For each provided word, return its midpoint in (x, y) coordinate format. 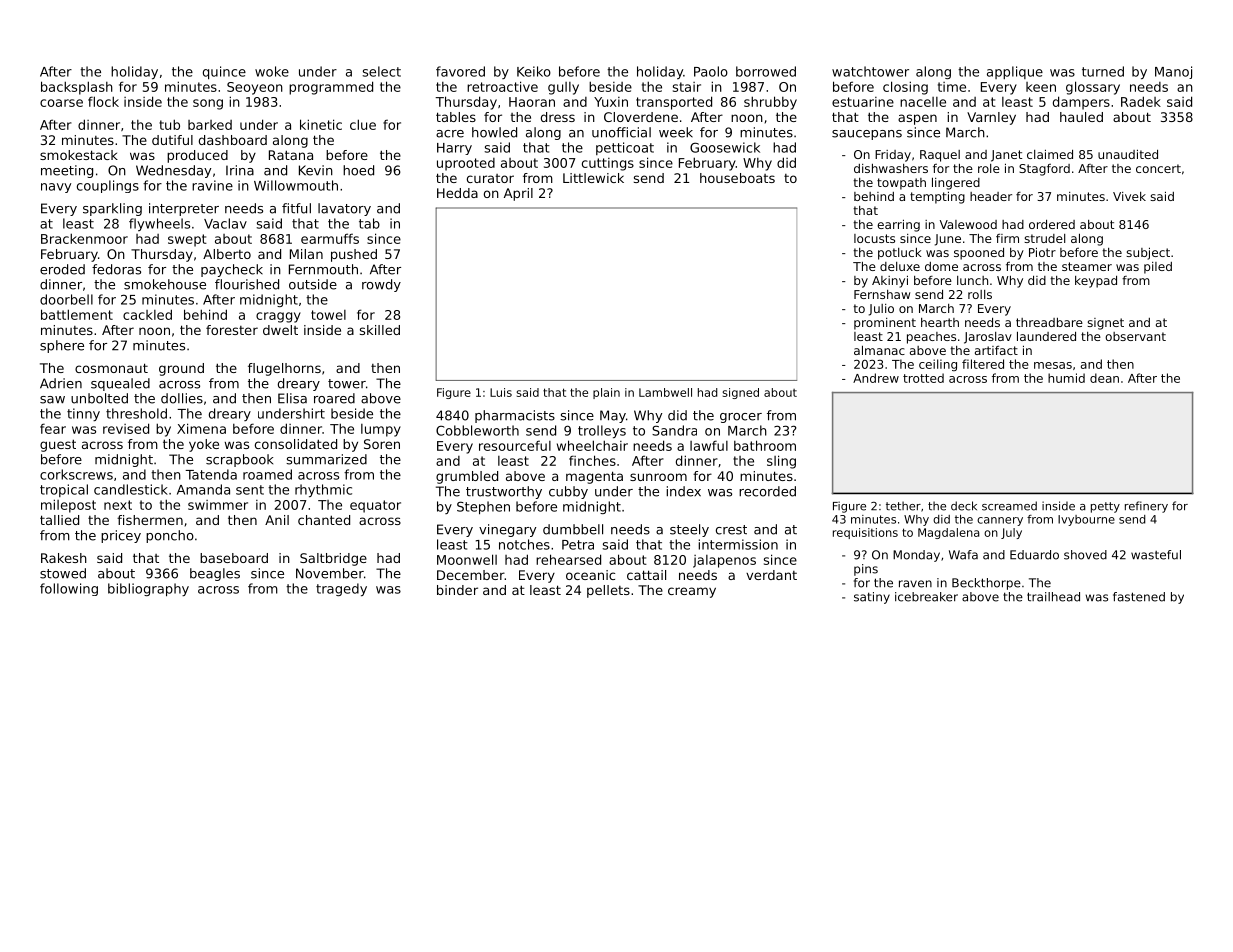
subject (1148, 254)
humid (1066, 378)
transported (674, 103)
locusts (874, 238)
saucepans (867, 135)
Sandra (674, 430)
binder (457, 590)
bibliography (148, 590)
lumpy (381, 430)
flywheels (159, 224)
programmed (331, 88)
